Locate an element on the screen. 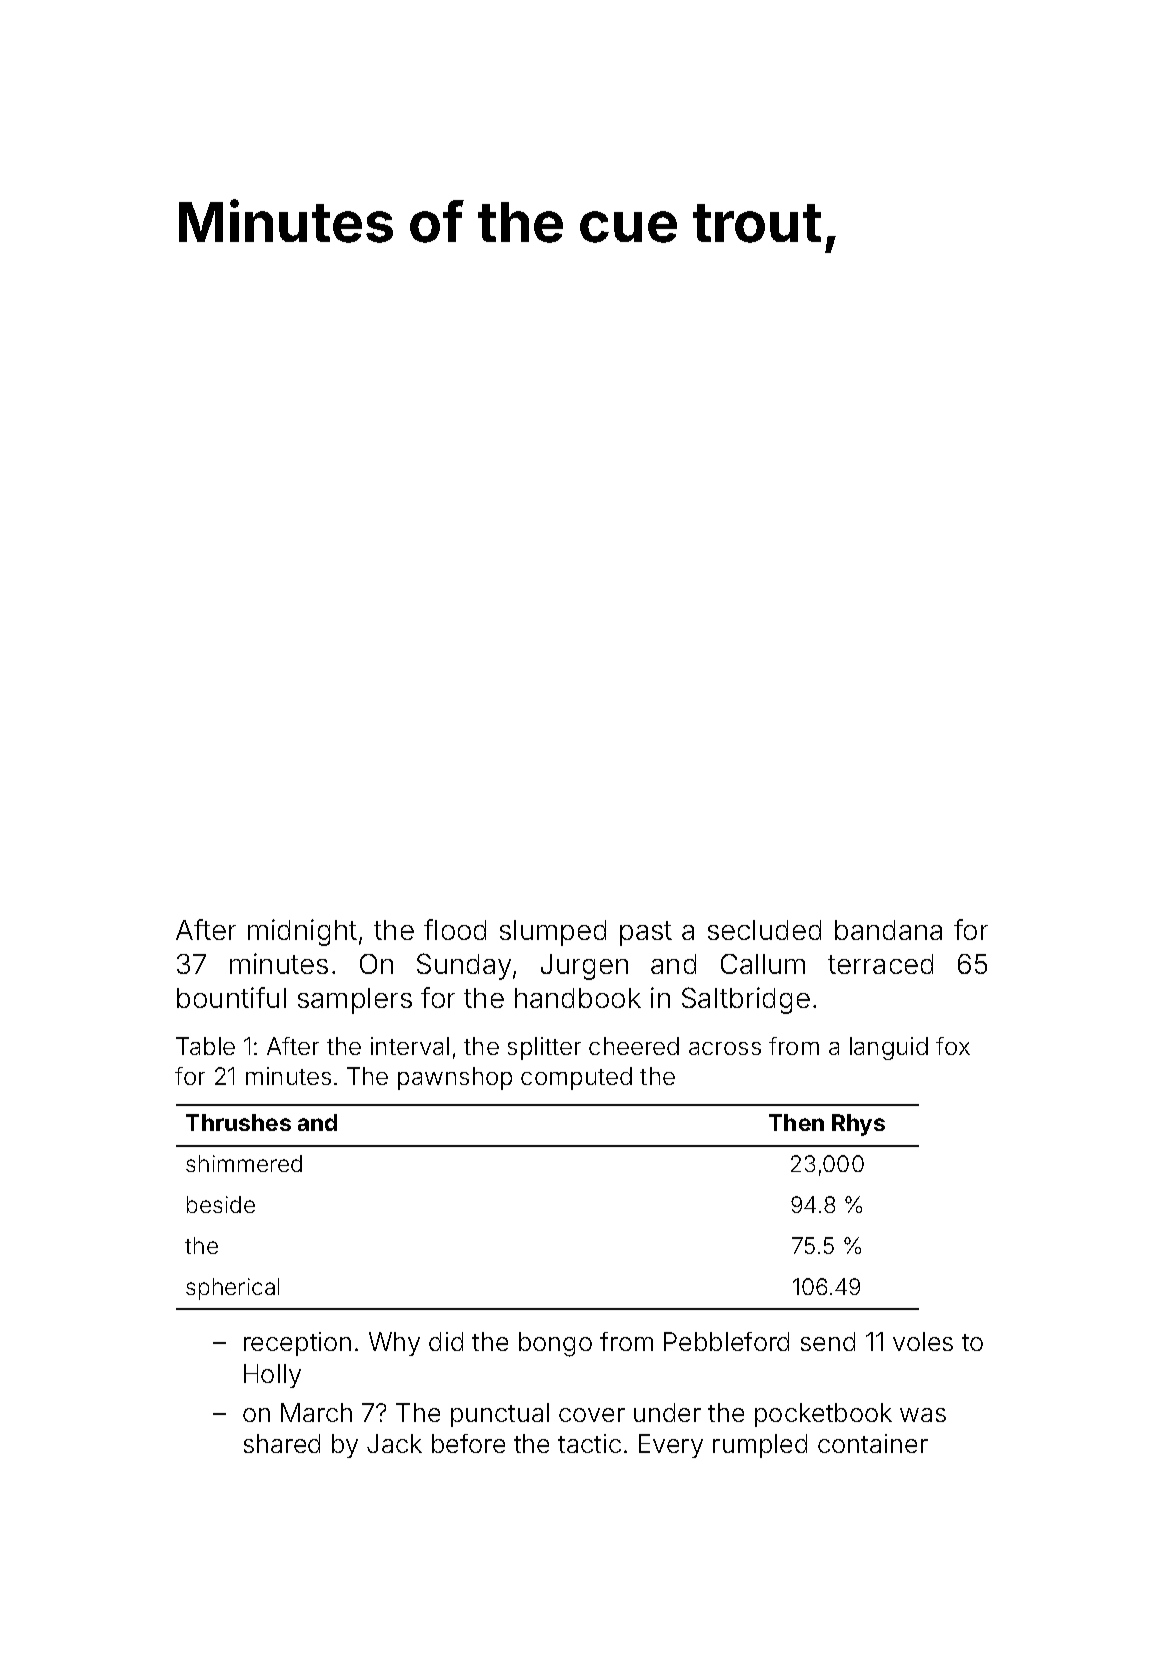 This screenshot has width=1165, height=1654. bandana is located at coordinates (888, 930).
